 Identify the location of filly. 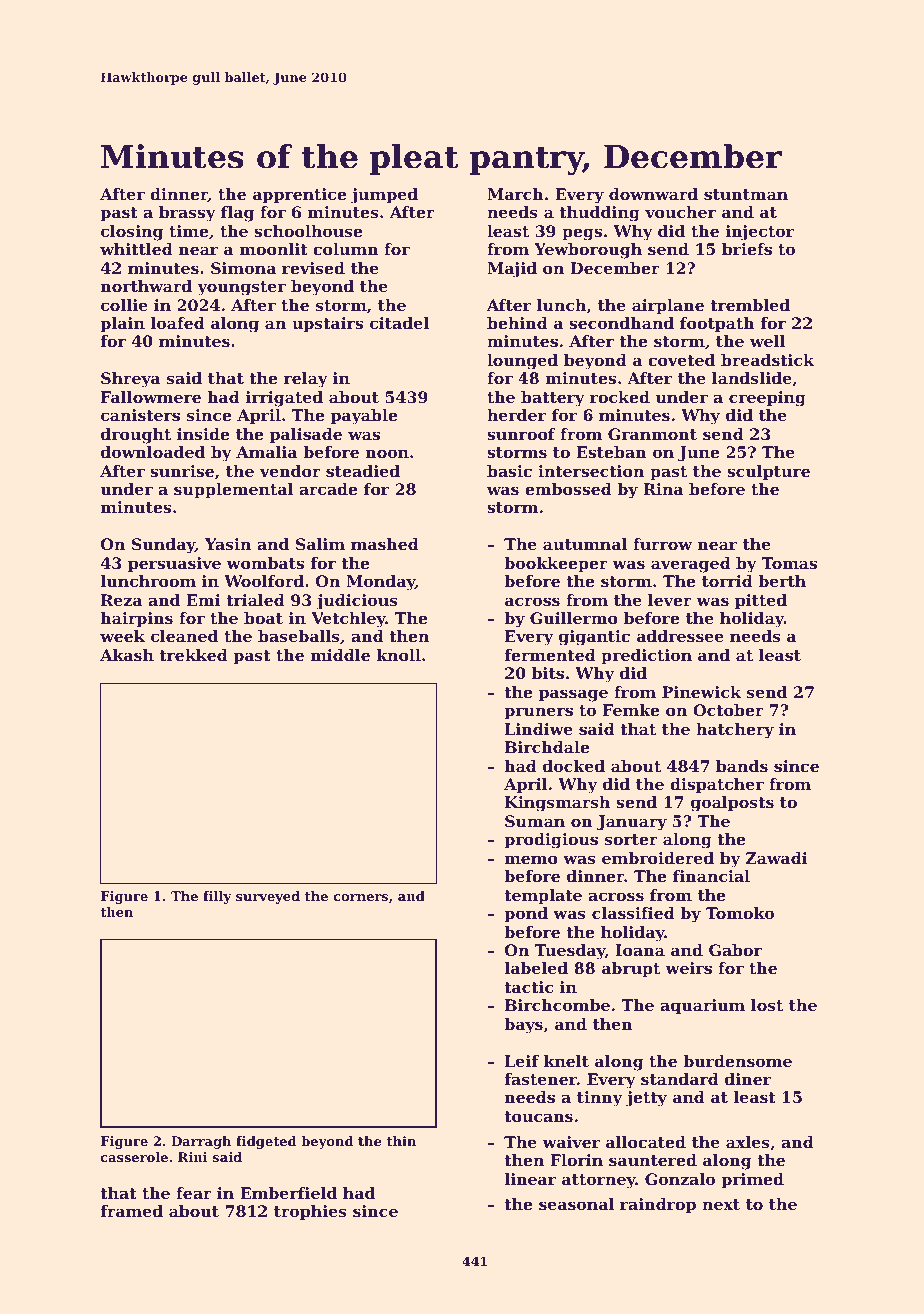
(217, 897).
